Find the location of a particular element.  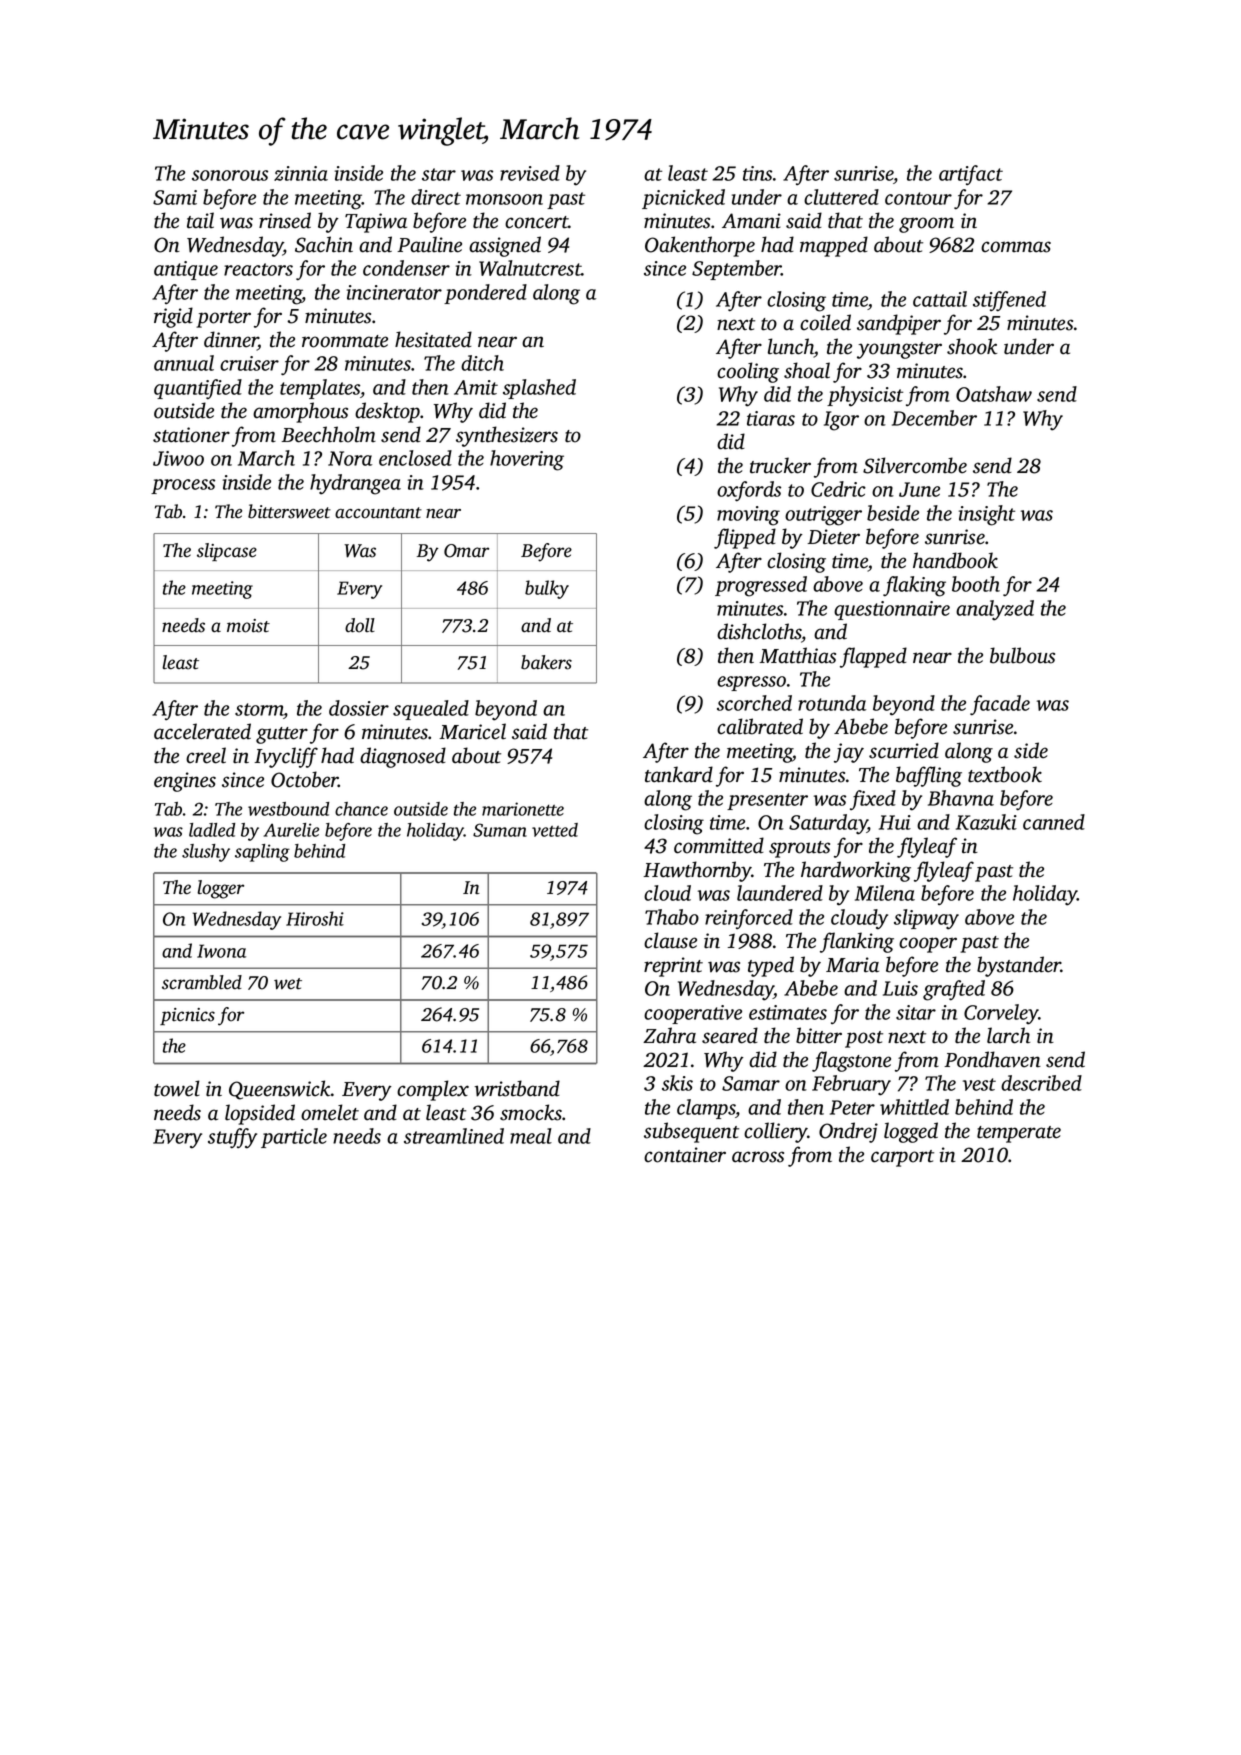

moist is located at coordinates (248, 626).
